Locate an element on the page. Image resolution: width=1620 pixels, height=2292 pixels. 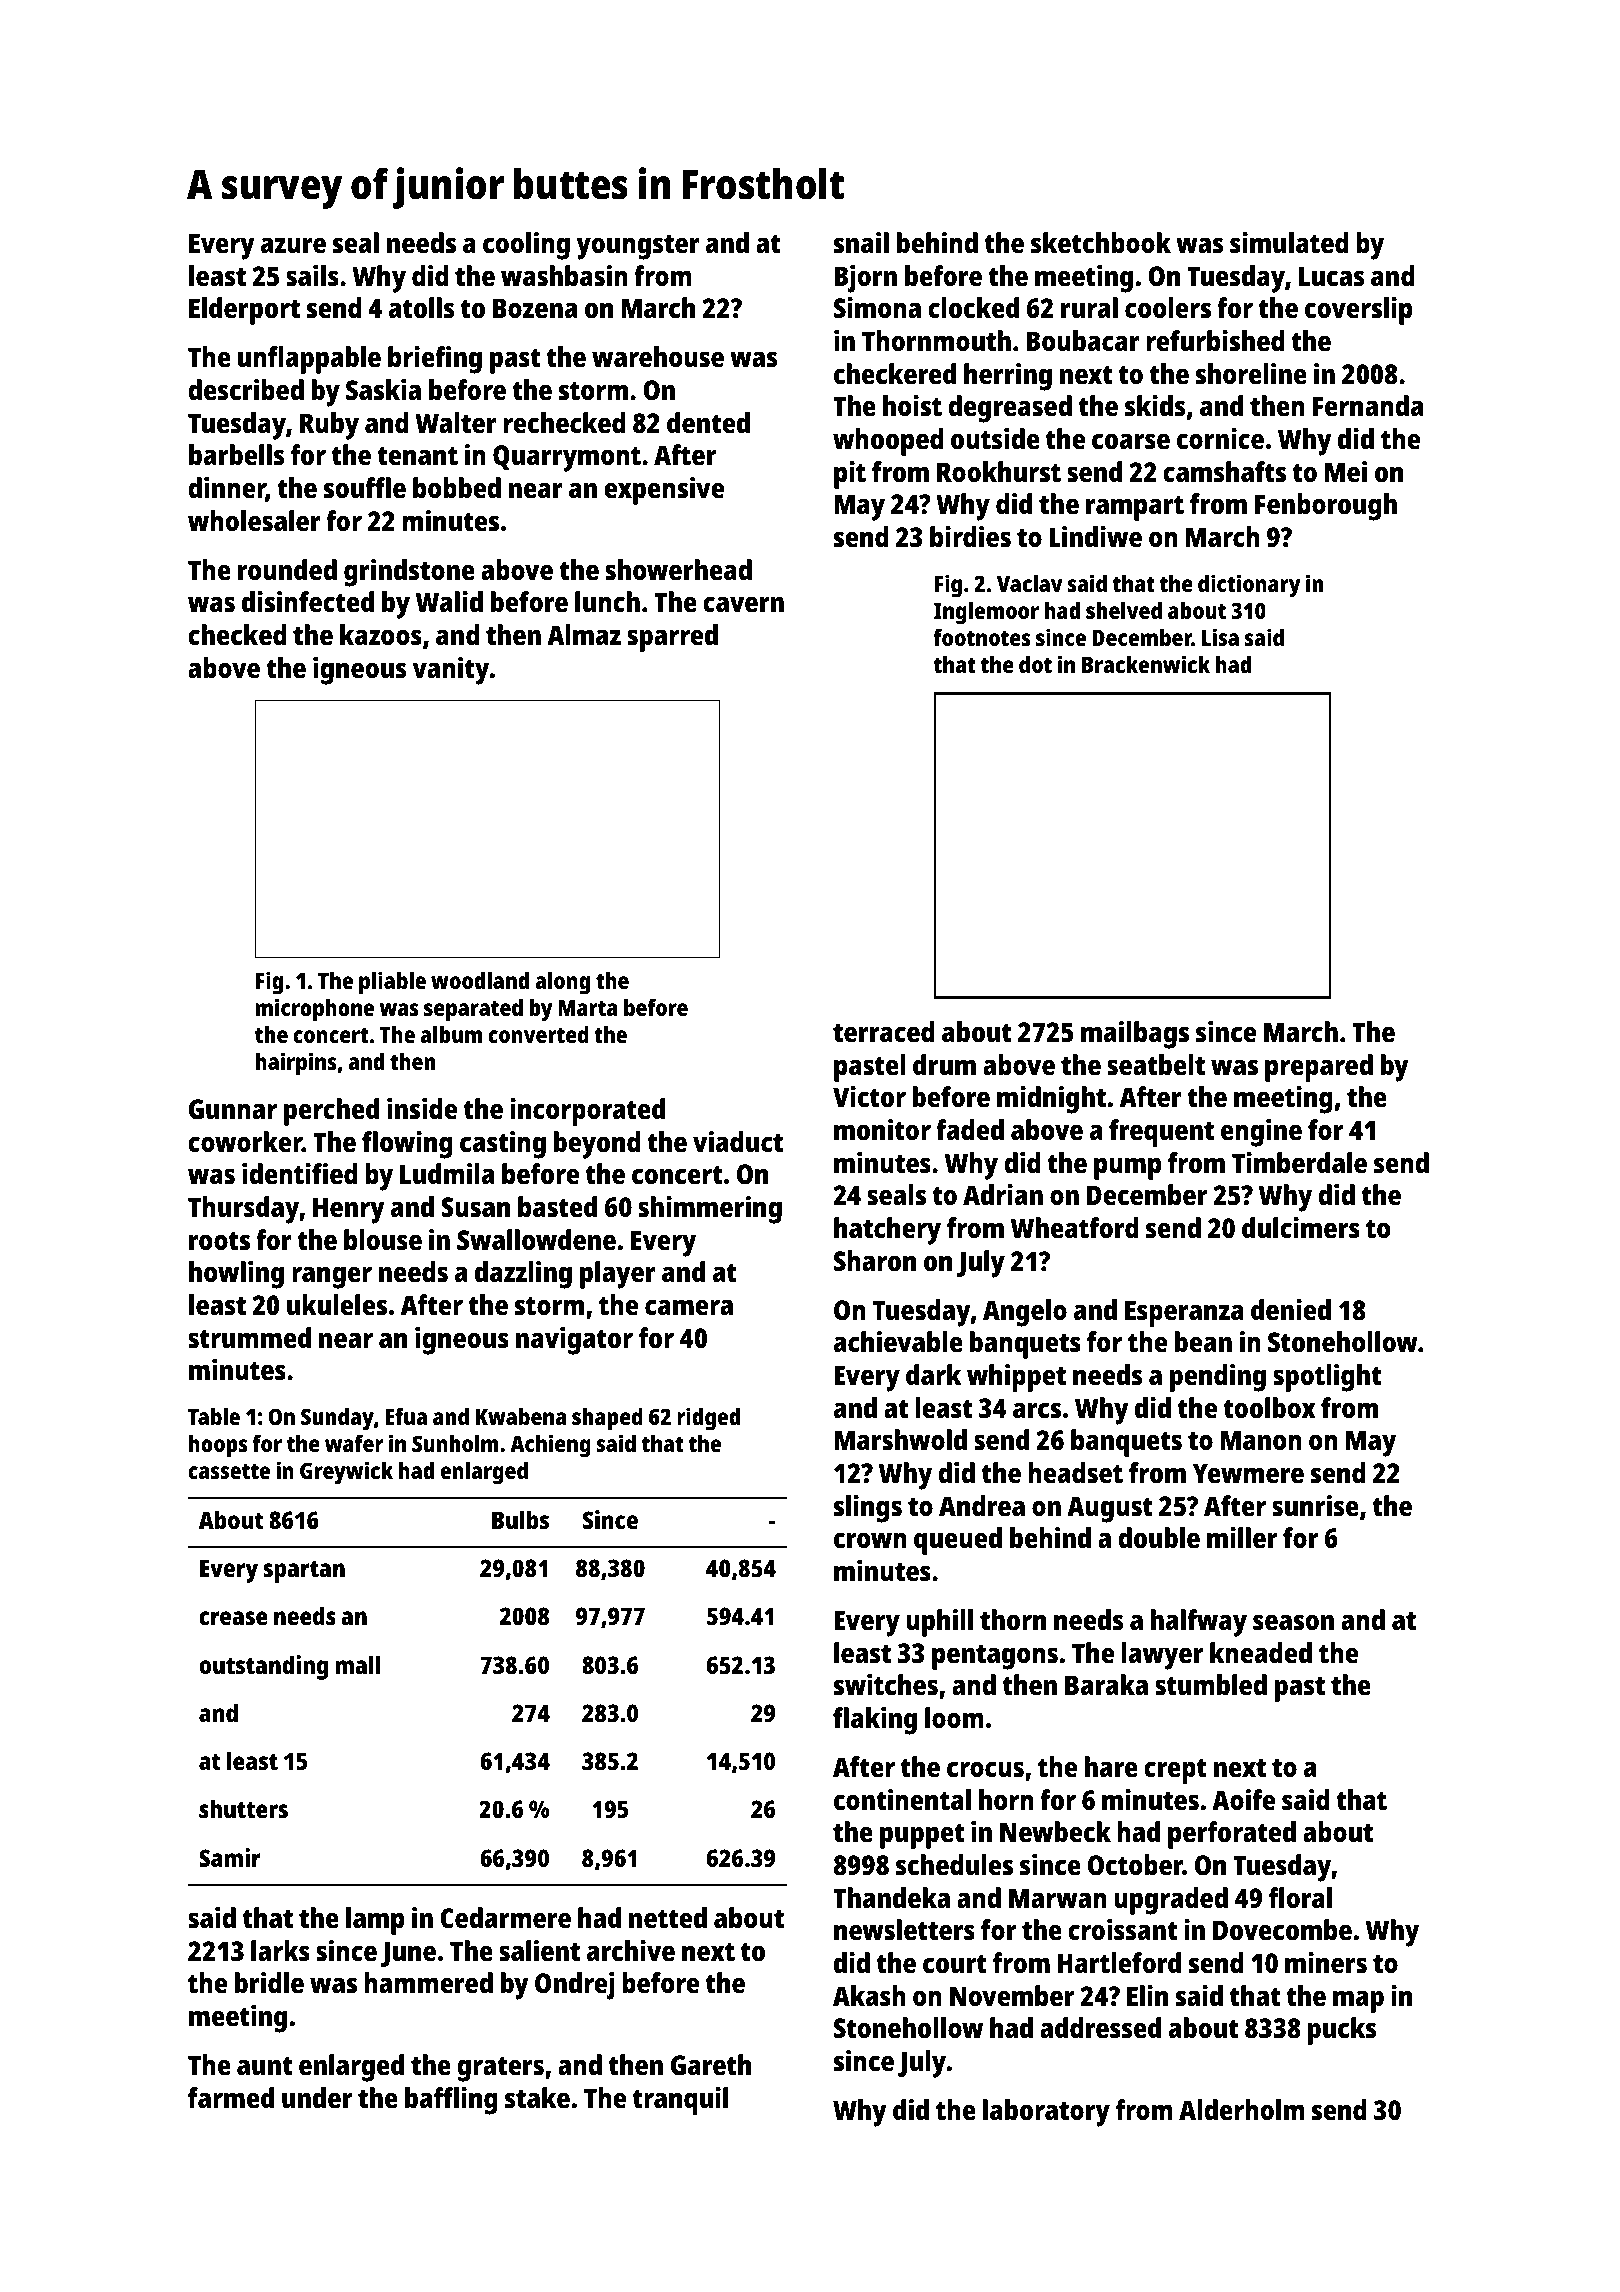
Alderholm is located at coordinates (1242, 2109).
